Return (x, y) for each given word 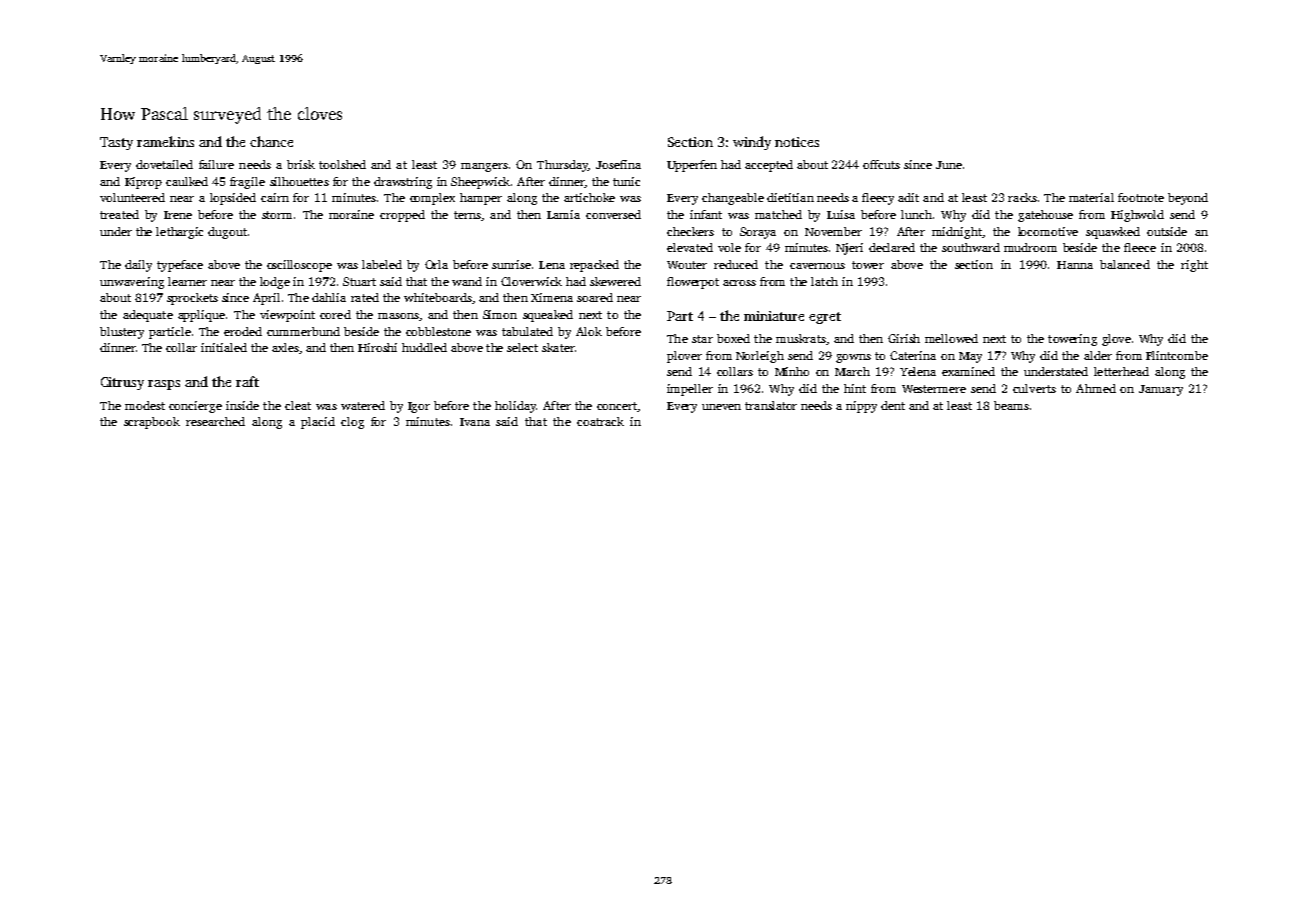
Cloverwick (531, 281)
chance (271, 141)
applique (201, 316)
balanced (1125, 264)
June (949, 165)
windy (752, 143)
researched (215, 421)
